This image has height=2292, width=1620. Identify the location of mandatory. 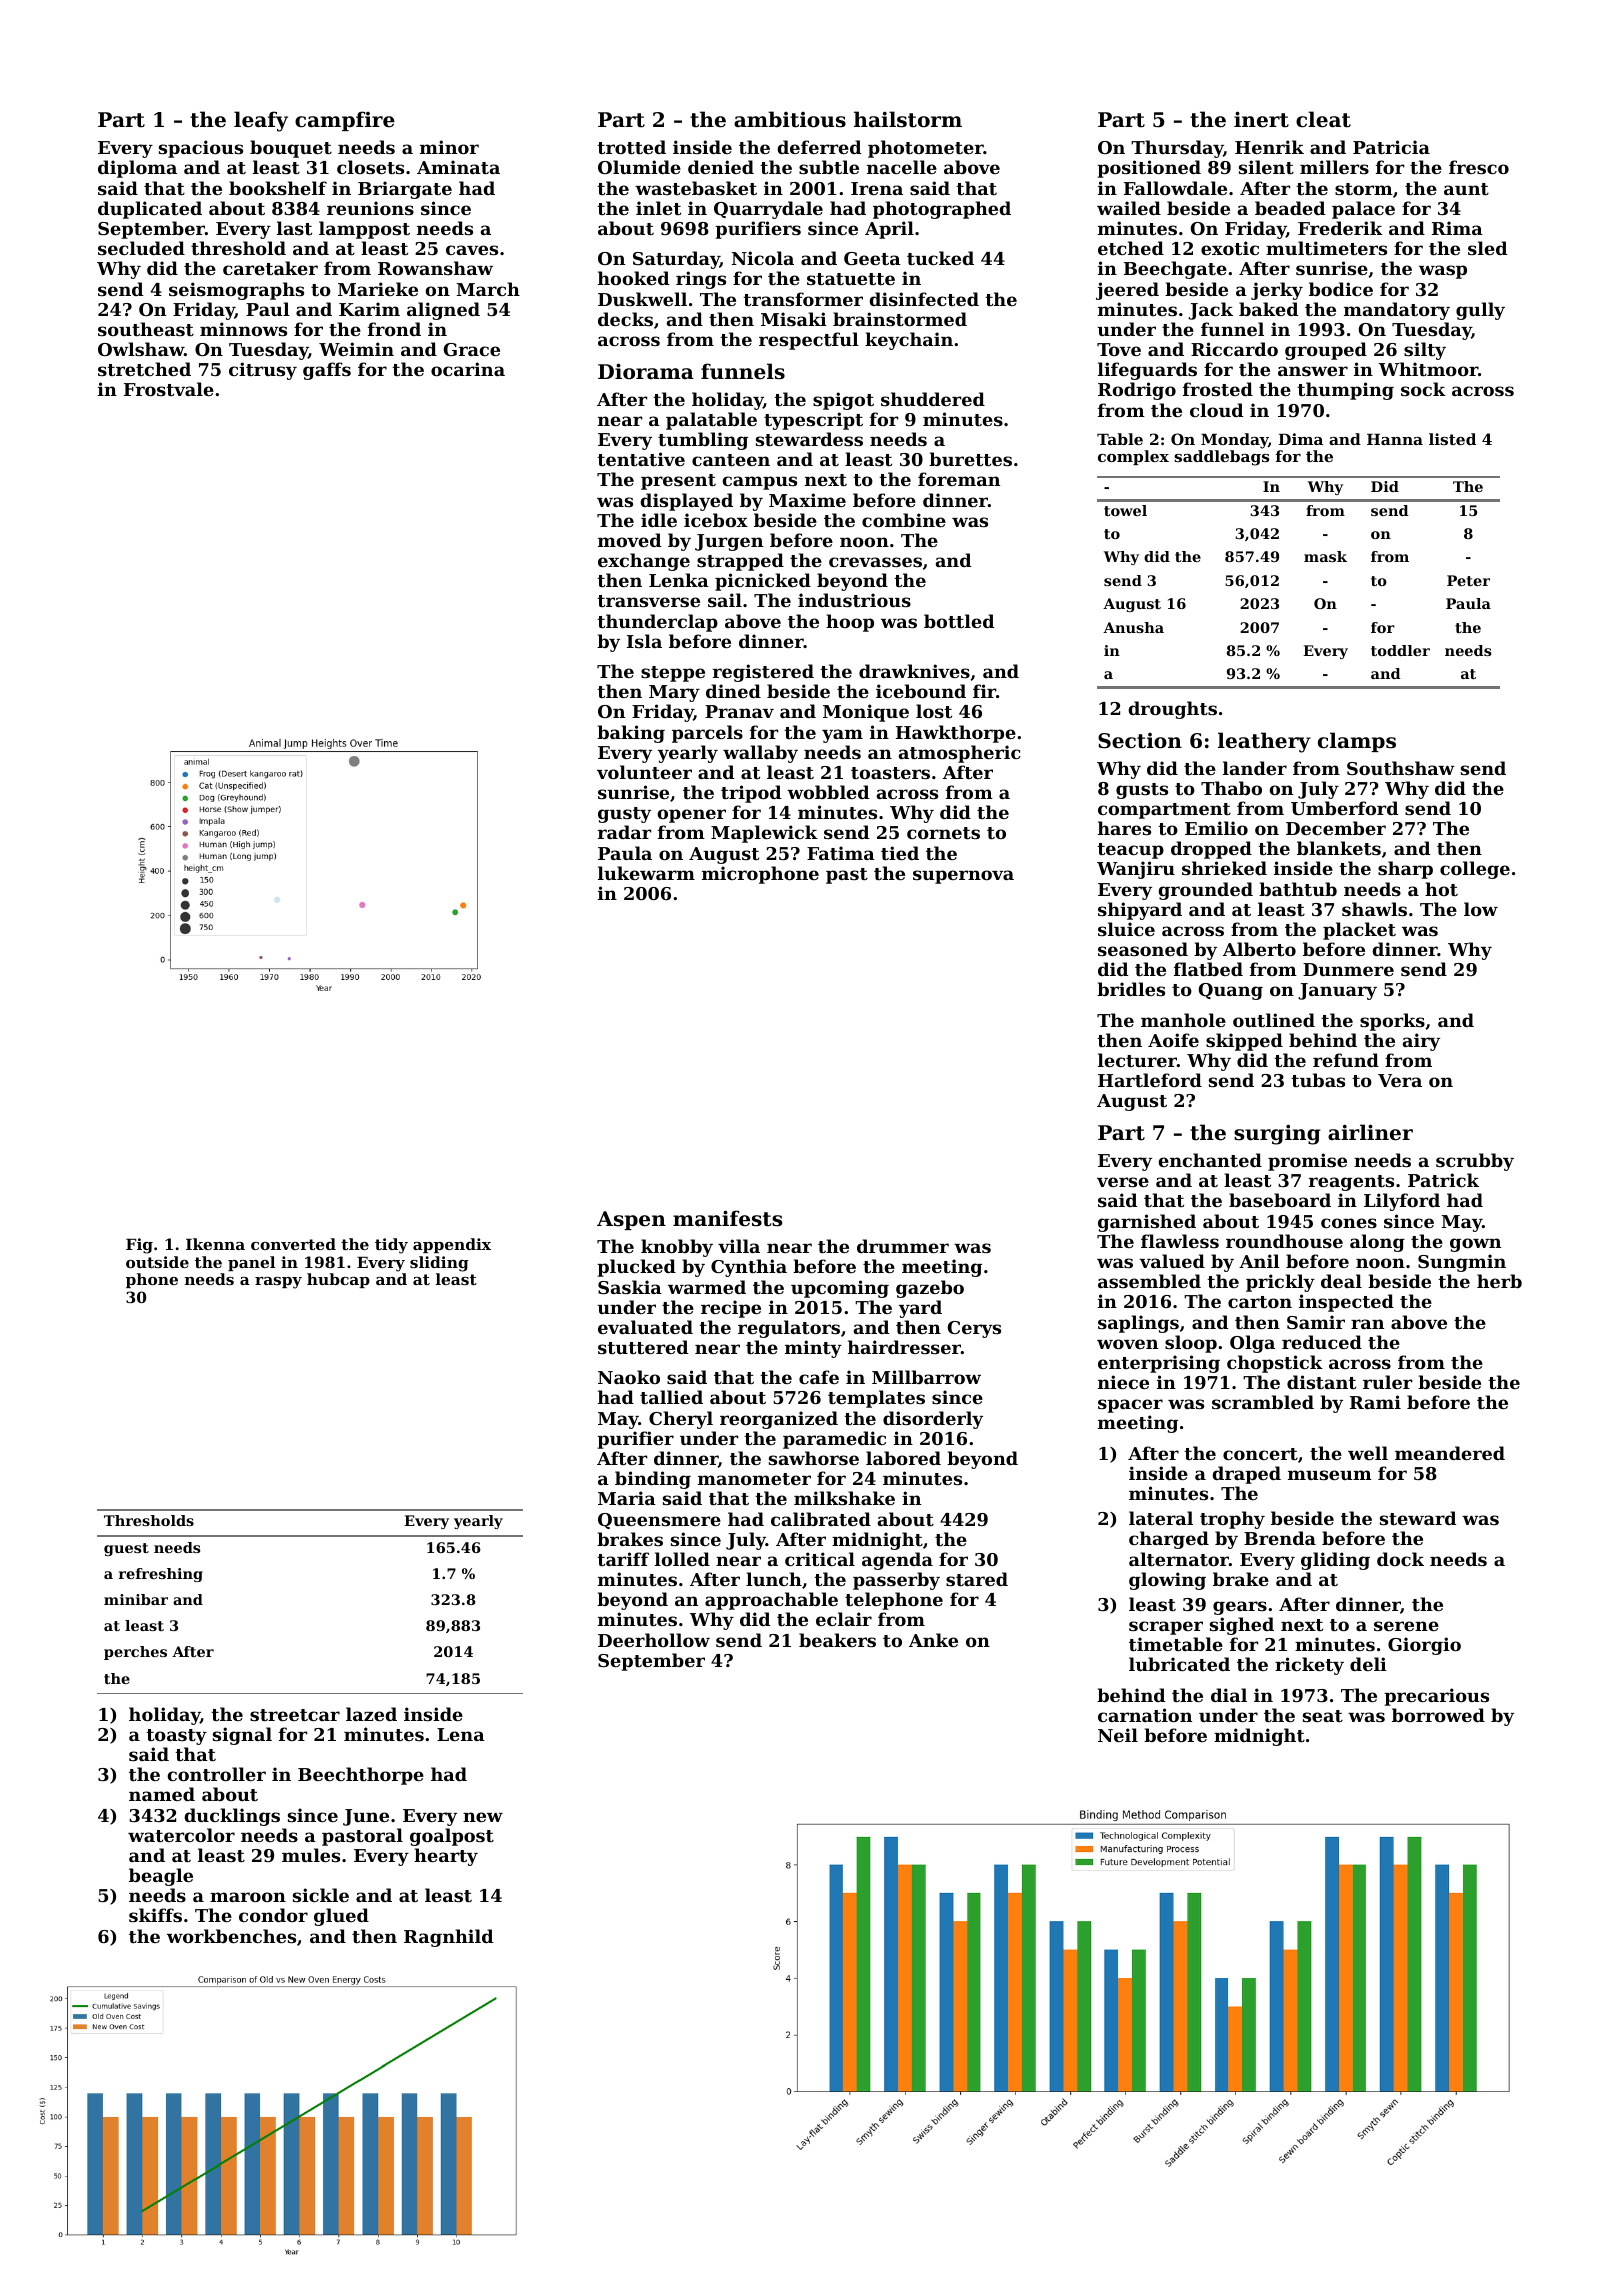
(1397, 311).
